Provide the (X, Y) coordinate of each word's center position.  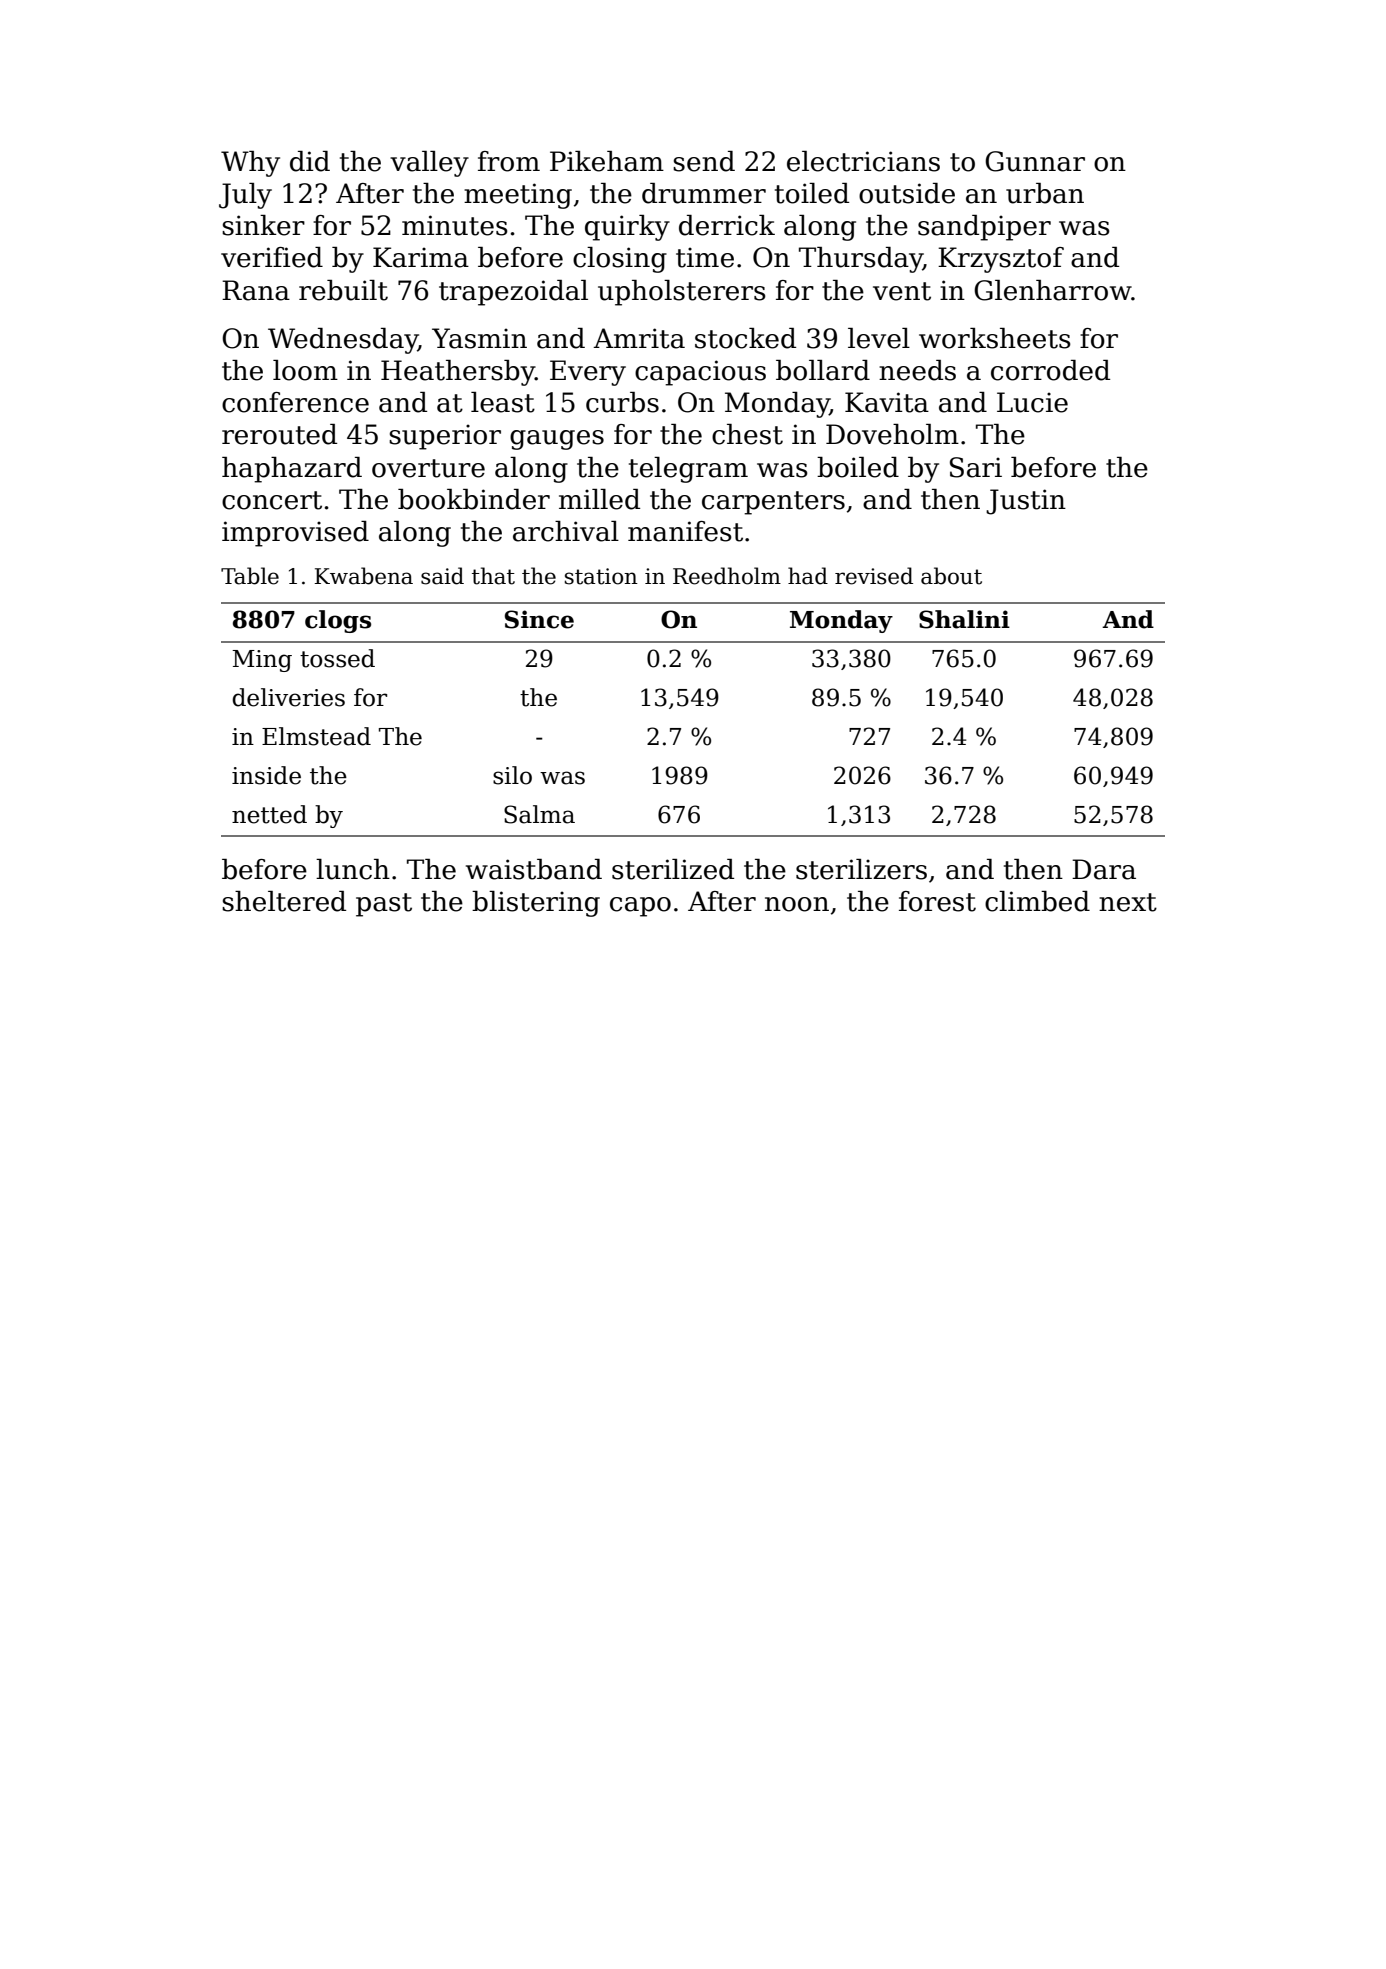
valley (429, 164)
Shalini (964, 619)
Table (250, 576)
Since (539, 619)
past (384, 905)
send (704, 161)
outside (907, 193)
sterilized (673, 869)
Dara (1104, 869)
